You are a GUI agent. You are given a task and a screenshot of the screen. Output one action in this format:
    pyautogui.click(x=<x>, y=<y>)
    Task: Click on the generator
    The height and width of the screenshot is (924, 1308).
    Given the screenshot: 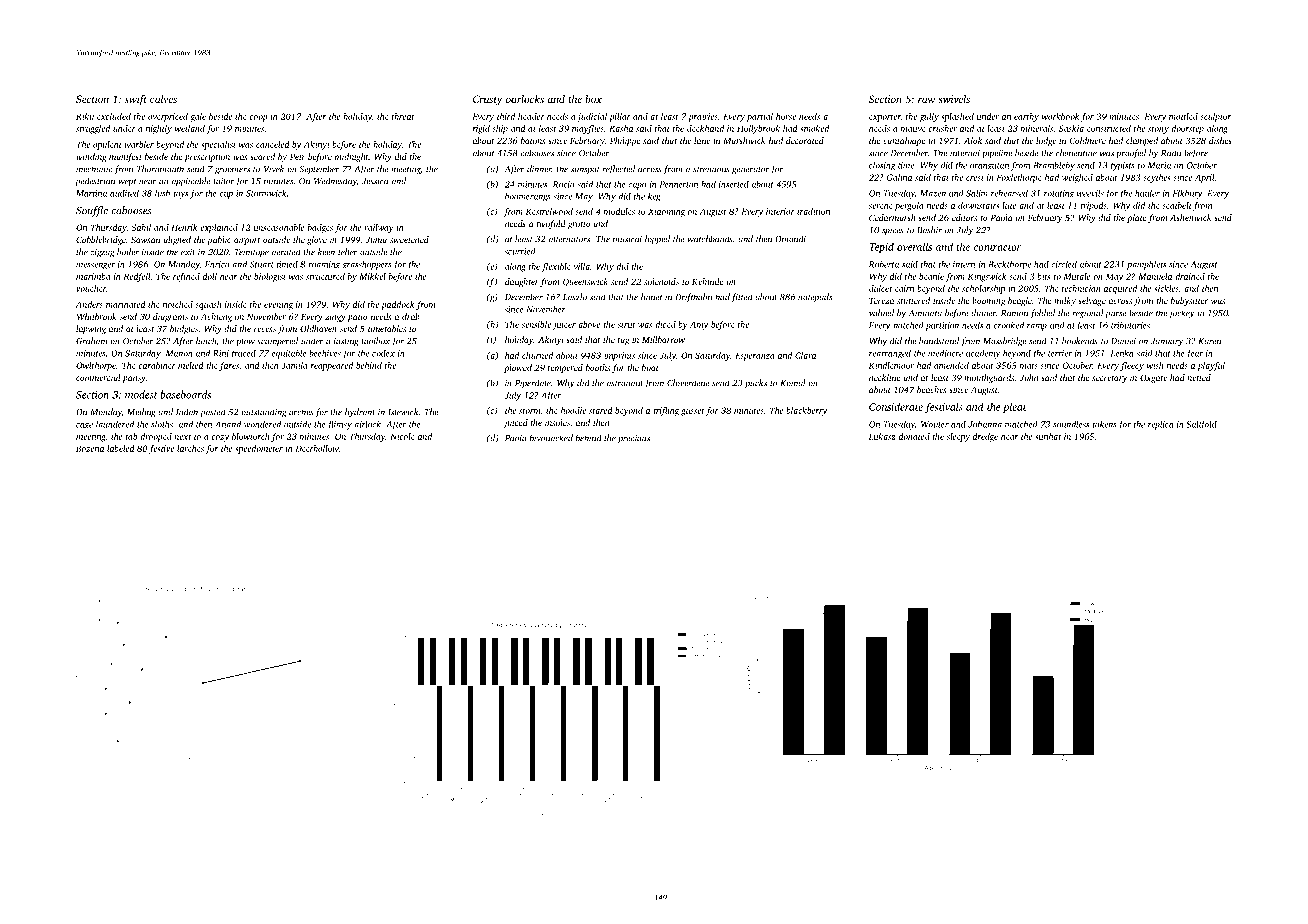 What is the action you would take?
    pyautogui.click(x=750, y=171)
